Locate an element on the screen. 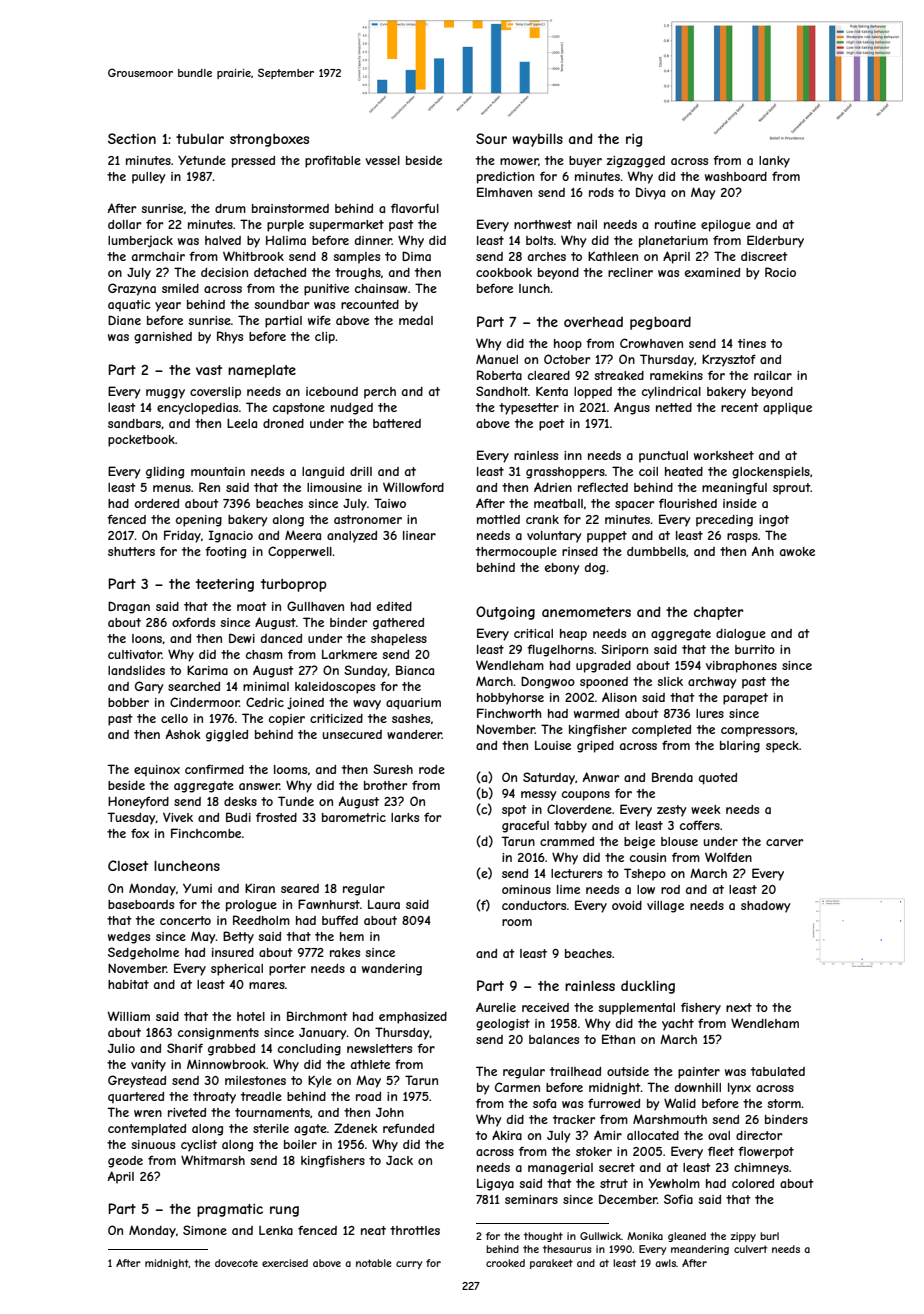 This screenshot has height=1314, width=924. chimneys is located at coordinates (761, 1169).
